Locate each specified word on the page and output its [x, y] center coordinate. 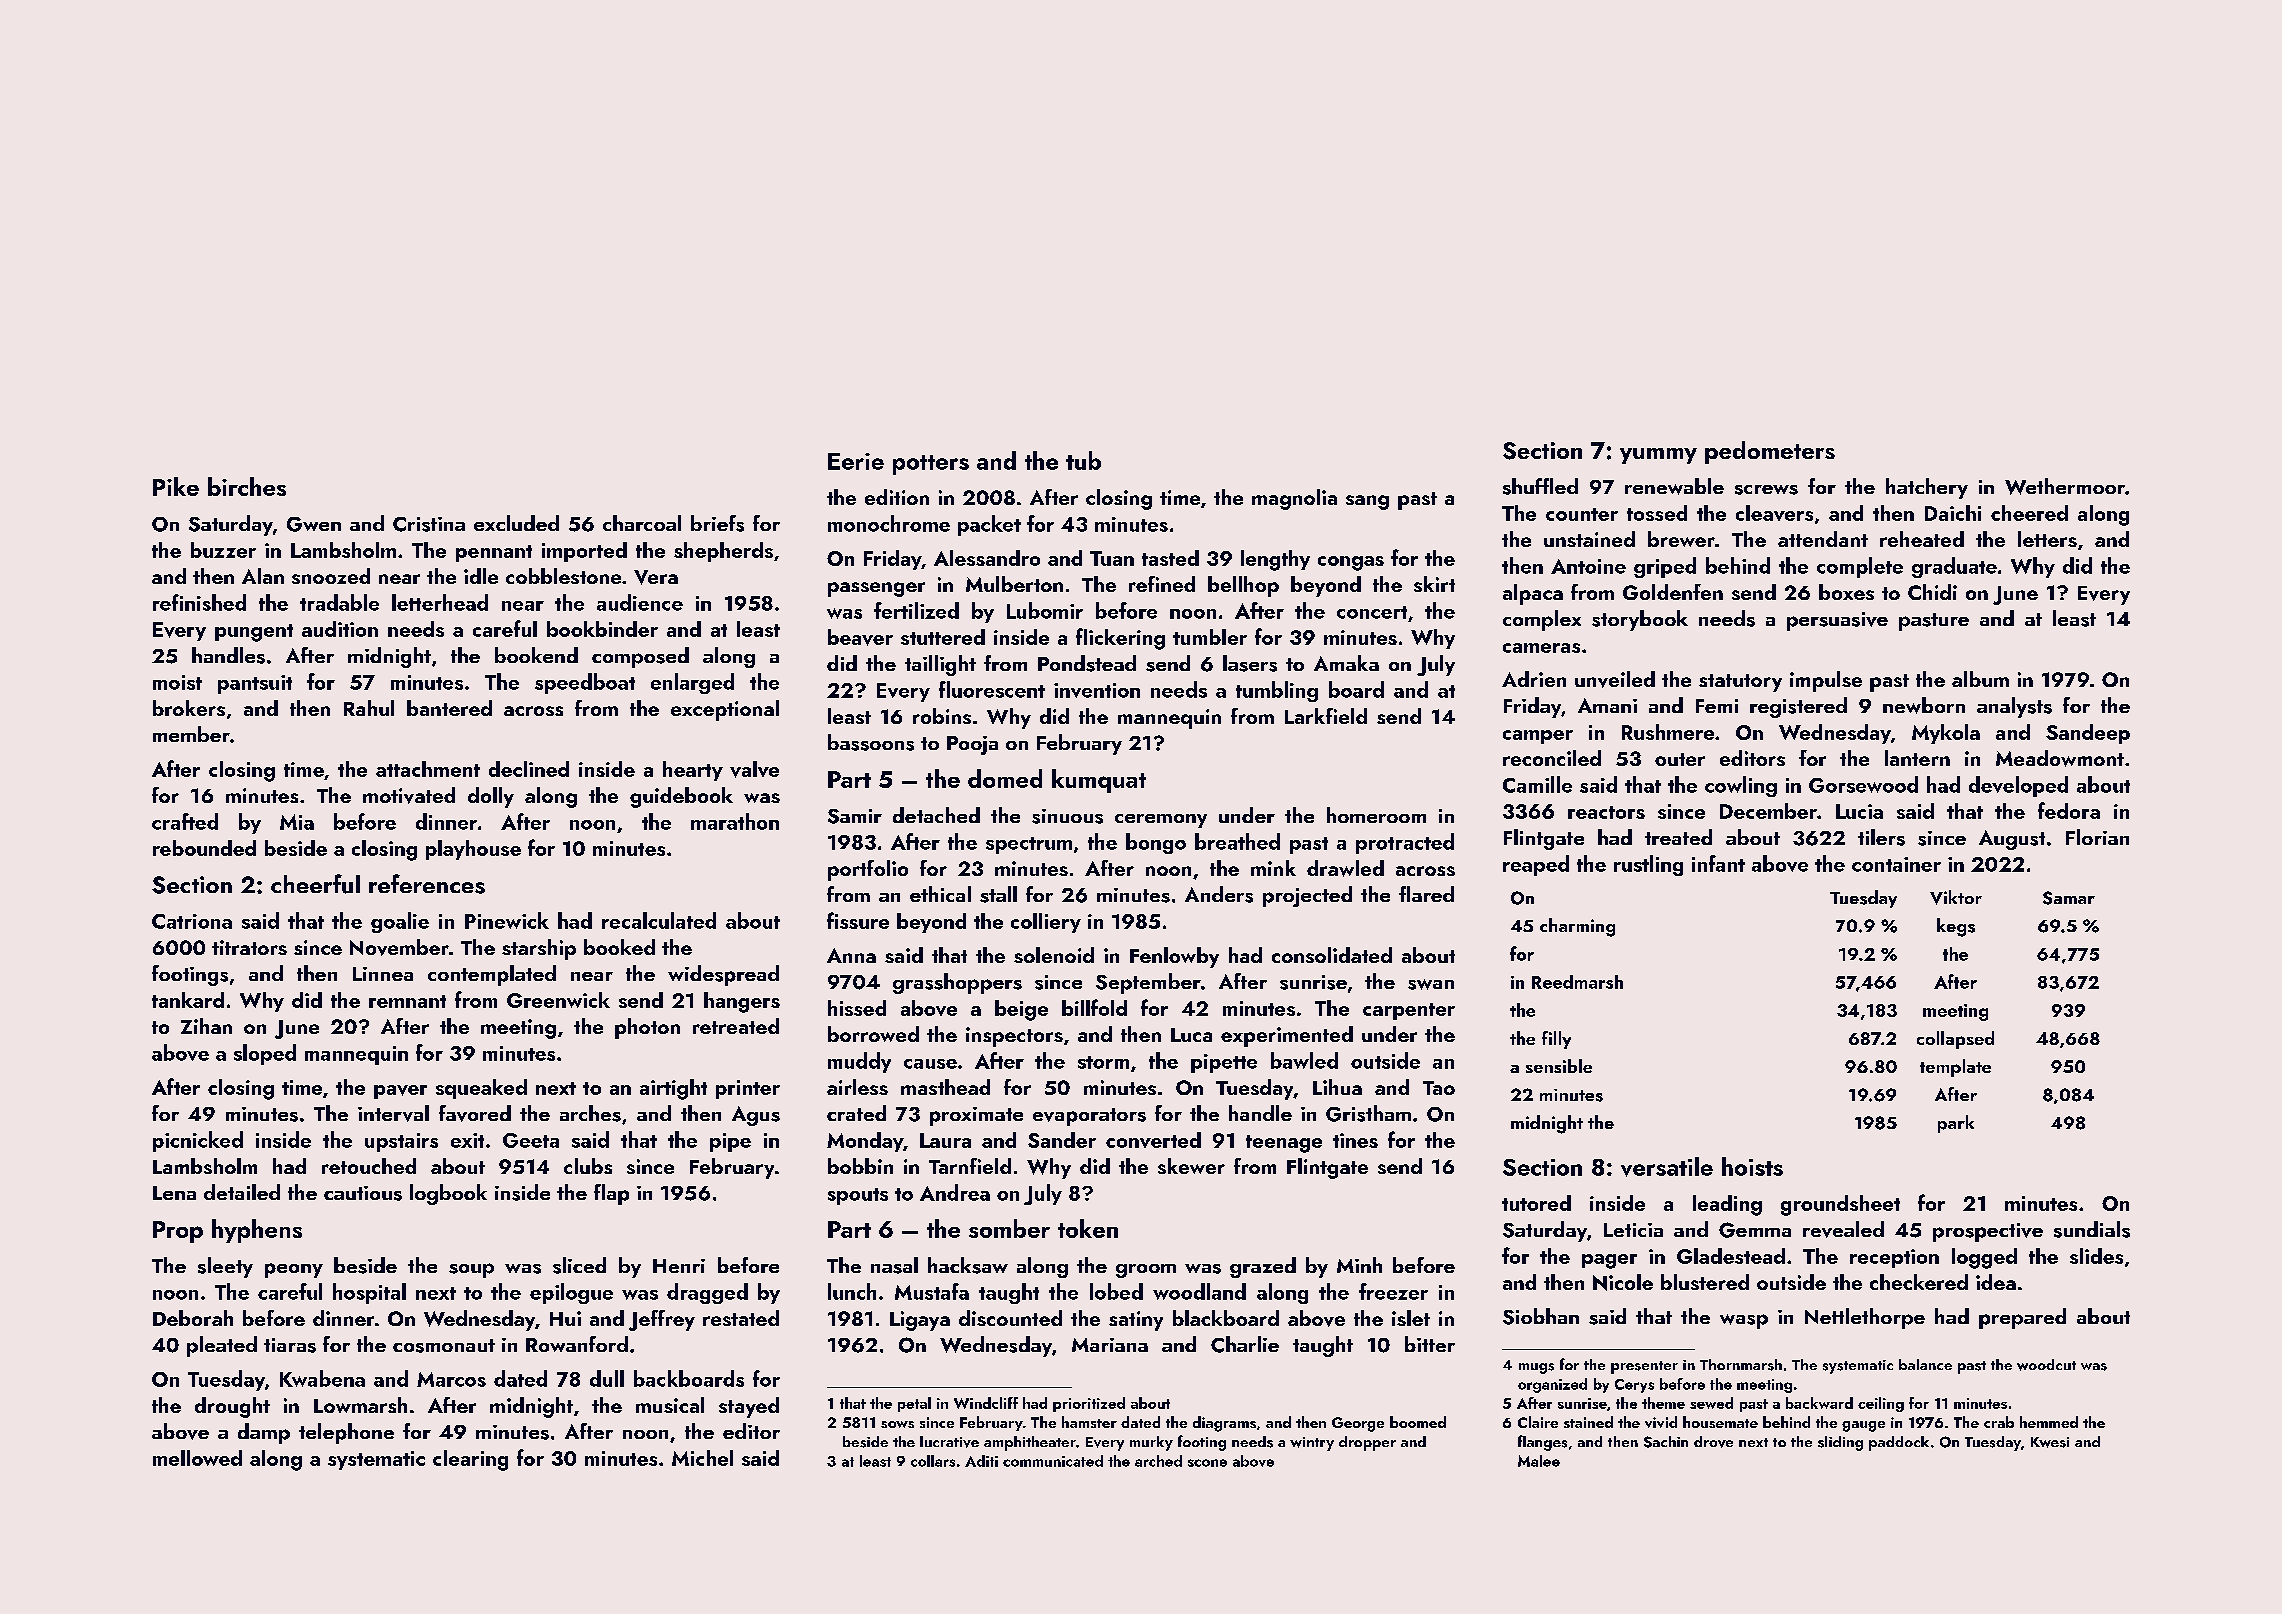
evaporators [1089, 1117]
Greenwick [558, 1000]
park [1956, 1124]
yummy [1658, 456]
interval [393, 1113]
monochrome [889, 523]
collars [933, 1461]
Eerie [856, 461]
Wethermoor [2065, 486]
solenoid [1054, 955]
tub [1083, 460]
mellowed [197, 1458]
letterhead [440, 602]
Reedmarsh [1577, 982]
